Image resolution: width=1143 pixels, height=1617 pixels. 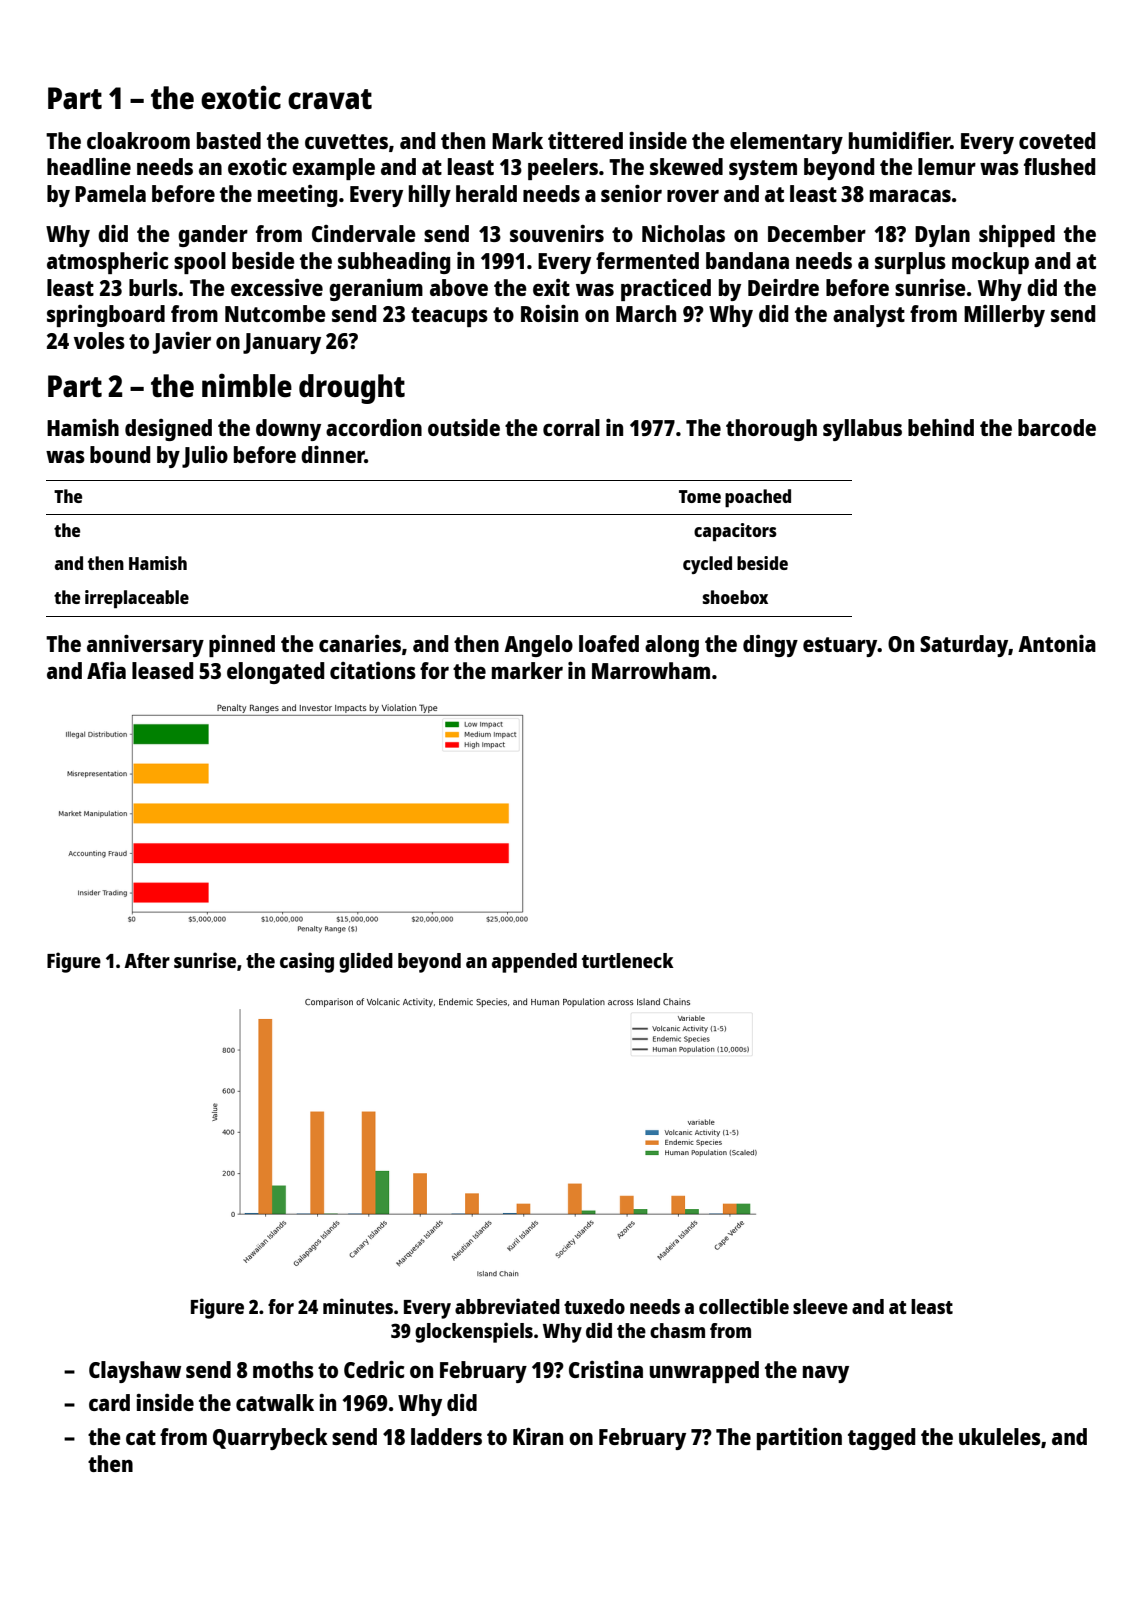 I want to click on casing, so click(x=307, y=962).
